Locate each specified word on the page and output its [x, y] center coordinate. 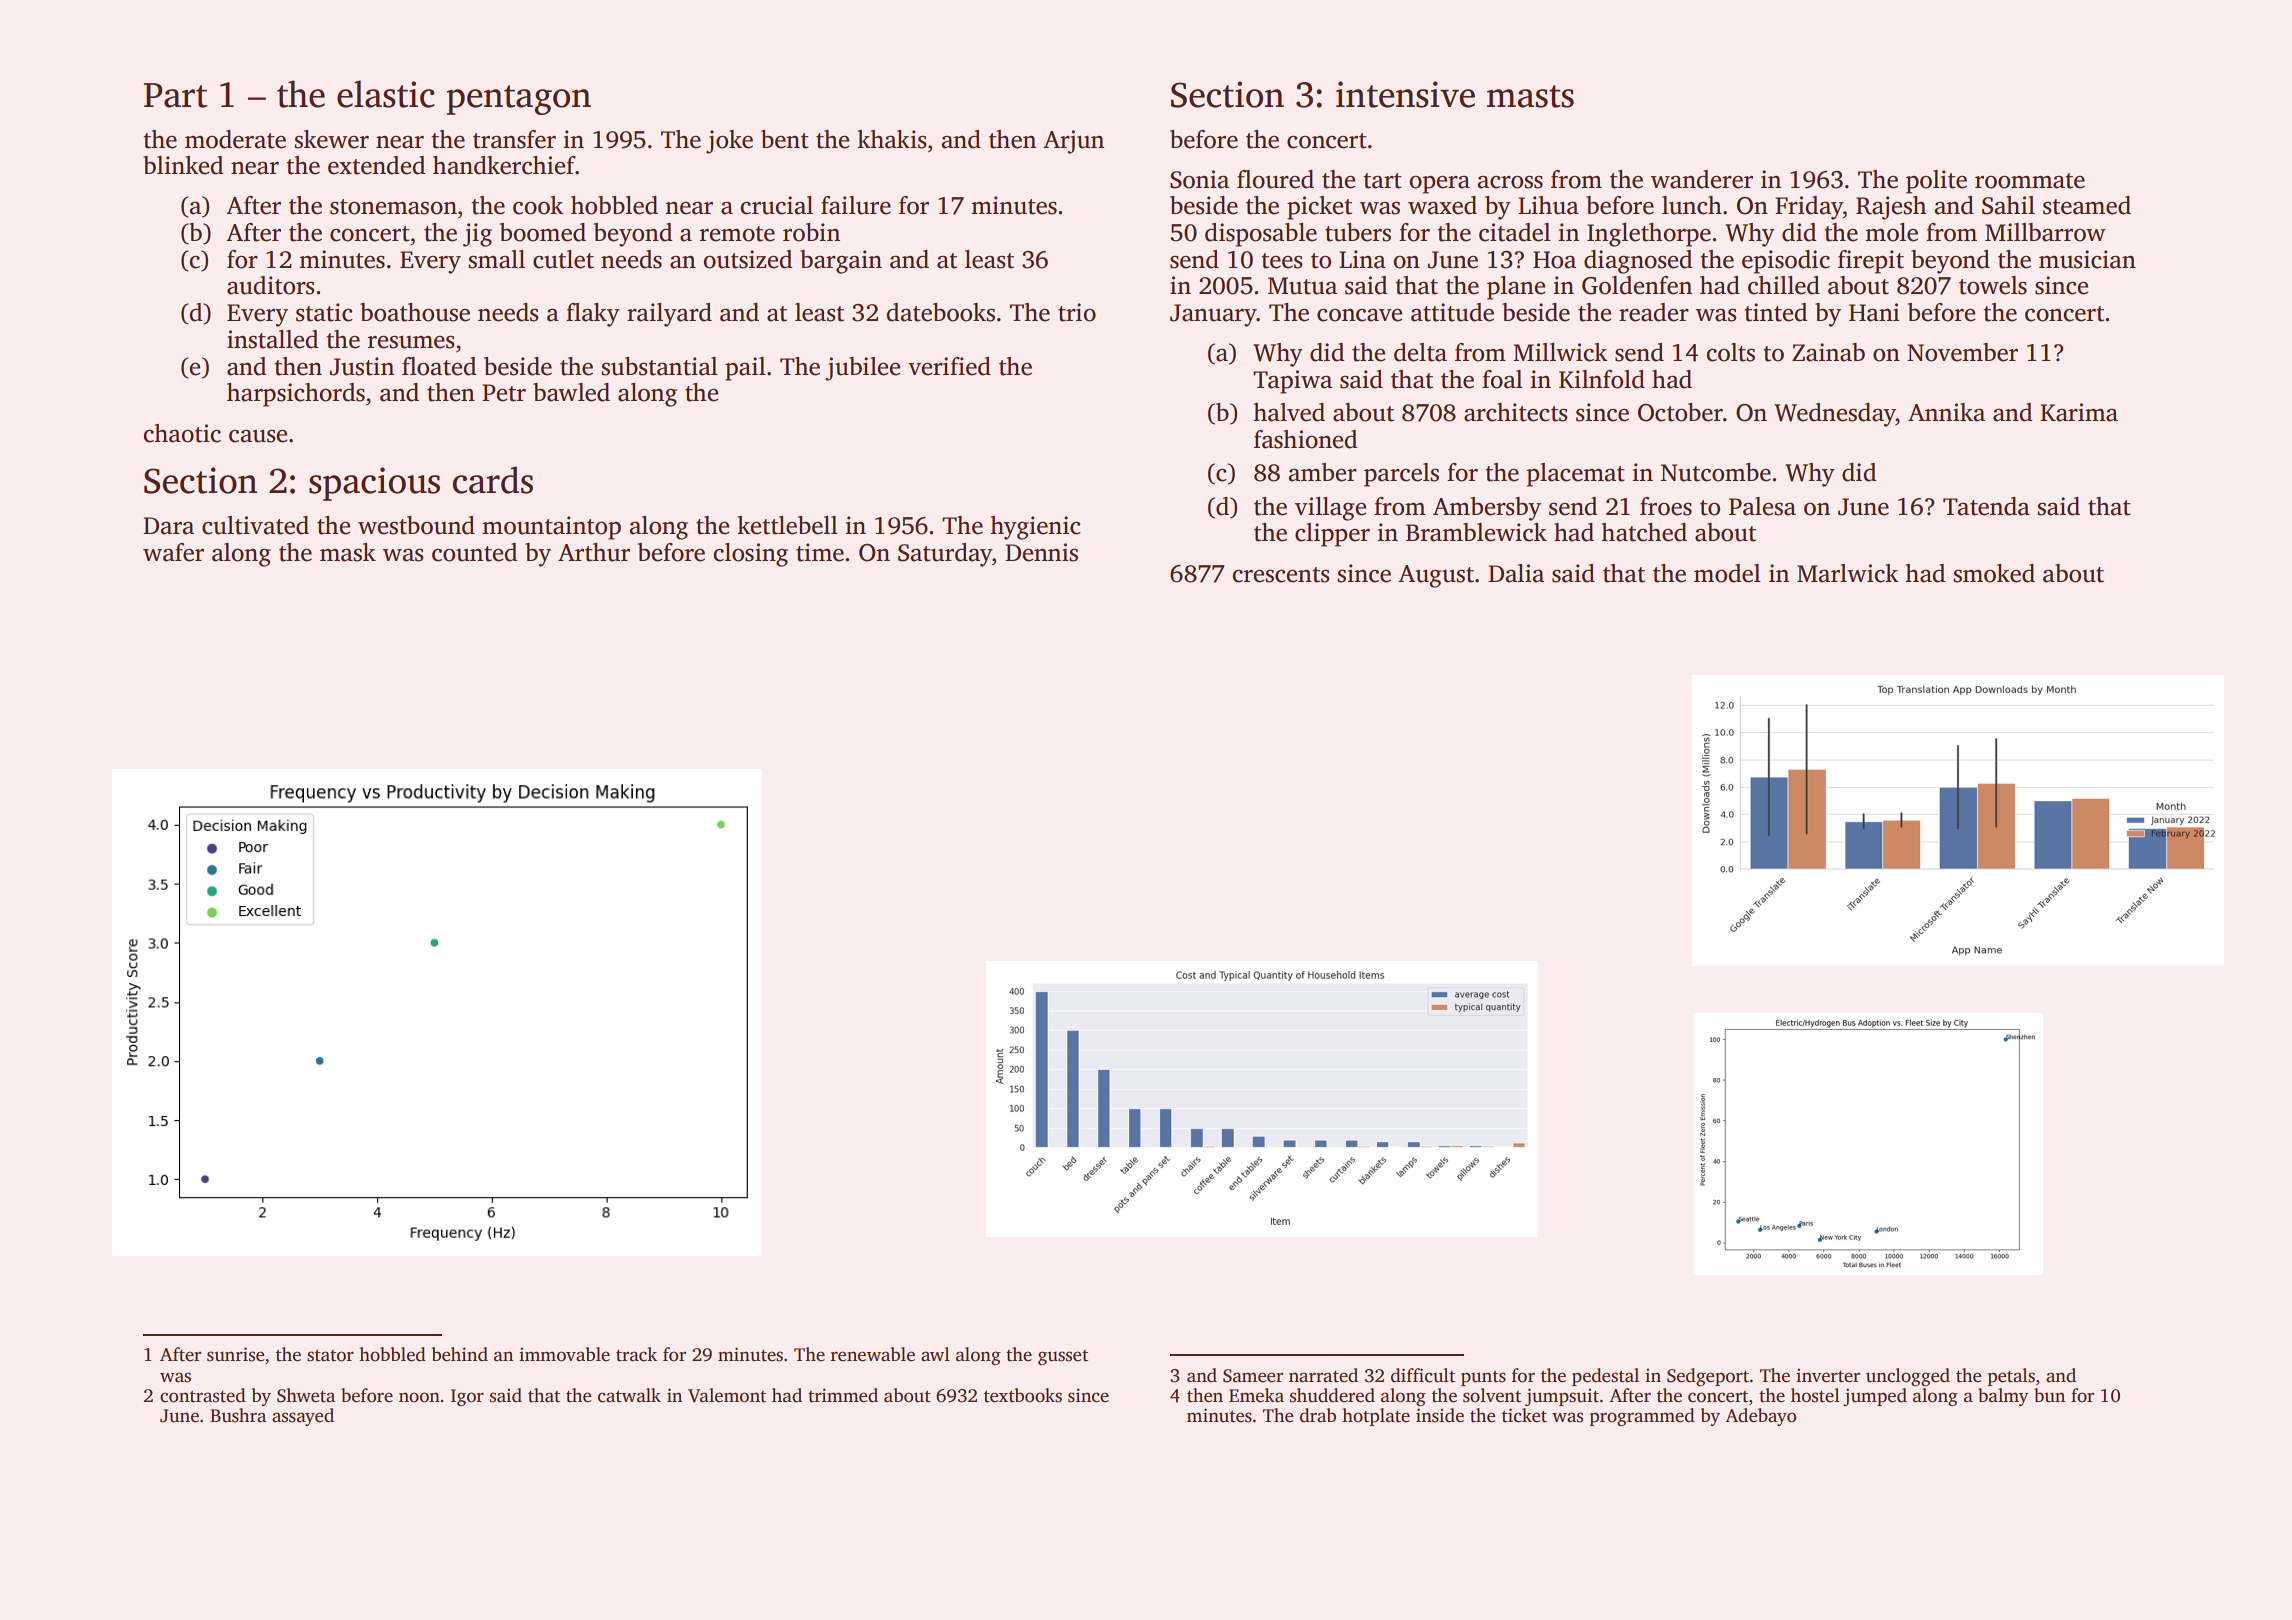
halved [1289, 412]
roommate [2030, 181]
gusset [1063, 1357]
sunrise [235, 1354]
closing [750, 555]
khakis [891, 139]
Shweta [306, 1395]
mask [348, 552]
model [1727, 573]
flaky [593, 315]
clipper [1332, 535]
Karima [2079, 412]
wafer [173, 552]
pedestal [1605, 1377]
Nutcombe [1716, 472]
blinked [183, 165]
